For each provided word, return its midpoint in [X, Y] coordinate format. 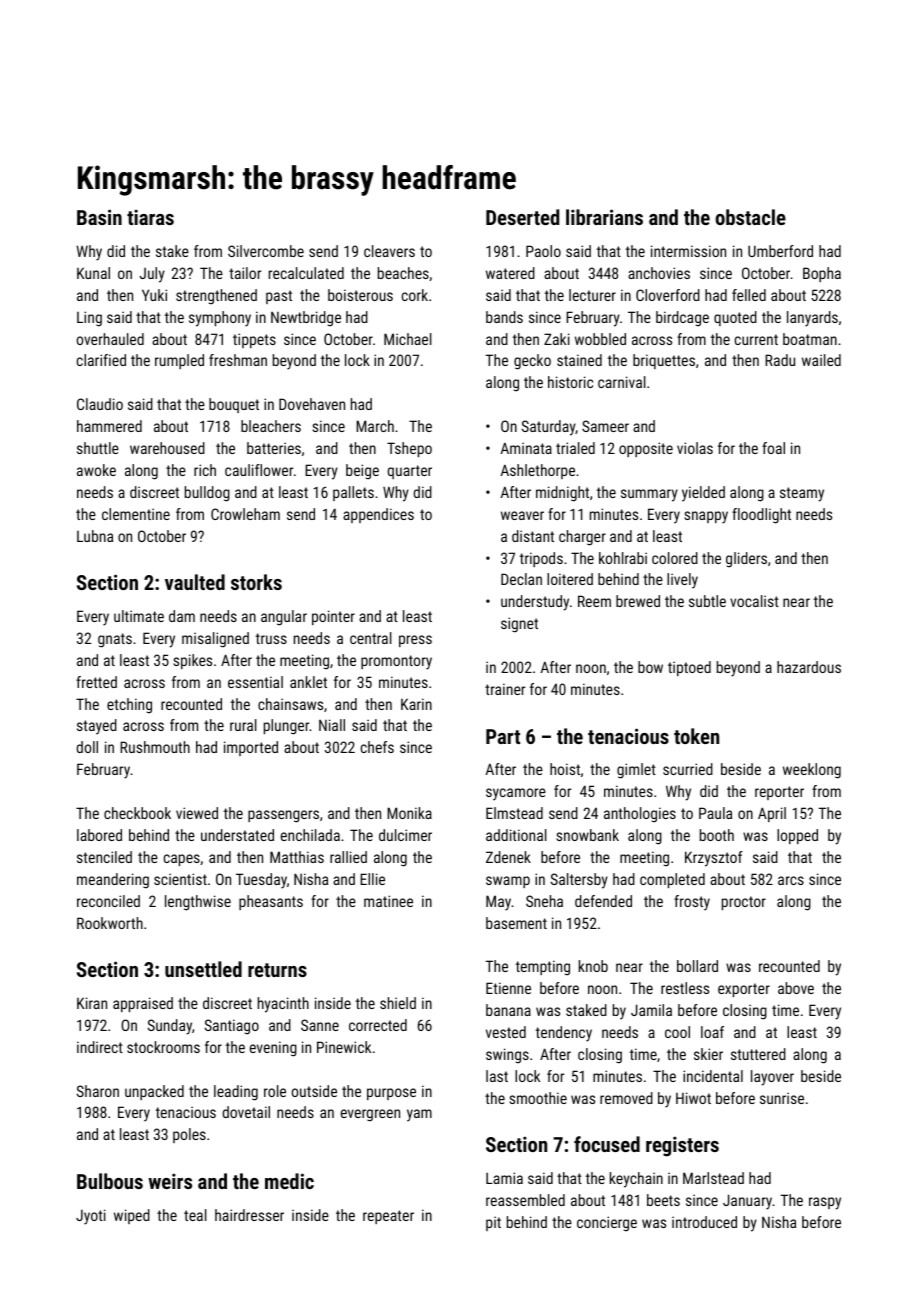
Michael [408, 339]
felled [749, 295]
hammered [109, 426]
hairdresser [249, 1215]
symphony [220, 319]
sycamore [516, 794]
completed [672, 880]
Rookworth [110, 923]
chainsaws [290, 704]
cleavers [389, 251]
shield [398, 1003]
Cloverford [668, 295]
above [796, 988]
